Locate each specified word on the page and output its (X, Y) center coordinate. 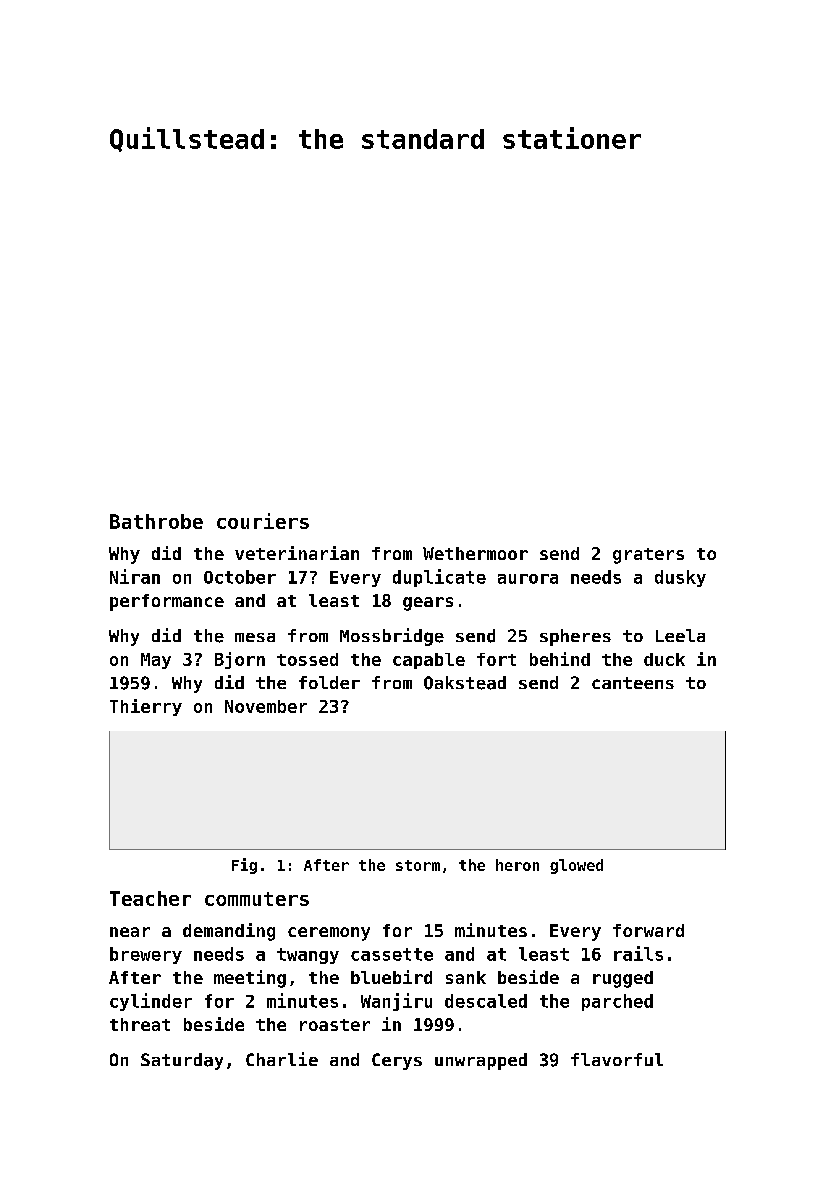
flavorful (617, 1059)
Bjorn (240, 660)
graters (648, 556)
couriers (263, 521)
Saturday (182, 1061)
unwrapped (481, 1061)
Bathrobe (156, 521)
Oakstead (465, 683)
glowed (576, 866)
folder (329, 682)
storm (418, 865)
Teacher (150, 898)
